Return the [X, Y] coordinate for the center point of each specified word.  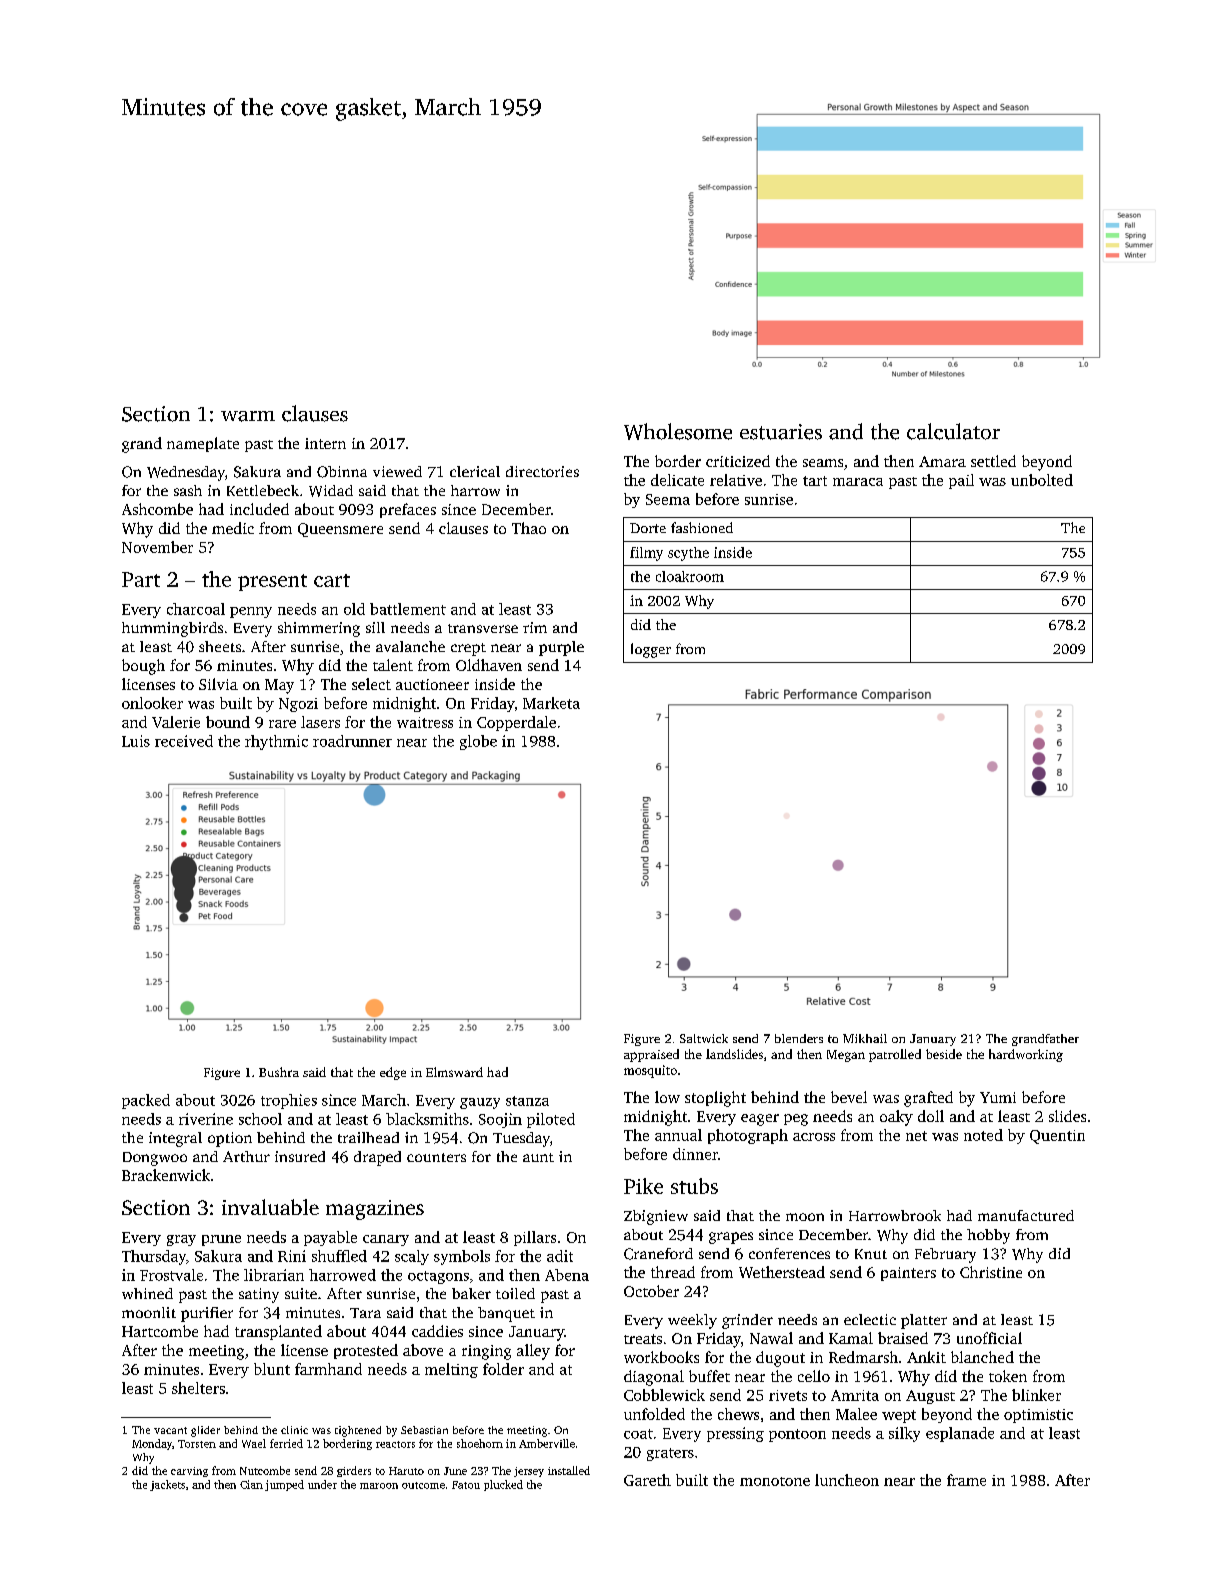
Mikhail [865, 1038]
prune [221, 1240]
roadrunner [352, 741]
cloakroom [690, 576]
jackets [167, 1485]
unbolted [1042, 480]
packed [146, 1101]
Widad [331, 491]
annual [678, 1135]
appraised [651, 1055]
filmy [646, 554]
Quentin [1057, 1137]
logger [651, 650]
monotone [775, 1481]
